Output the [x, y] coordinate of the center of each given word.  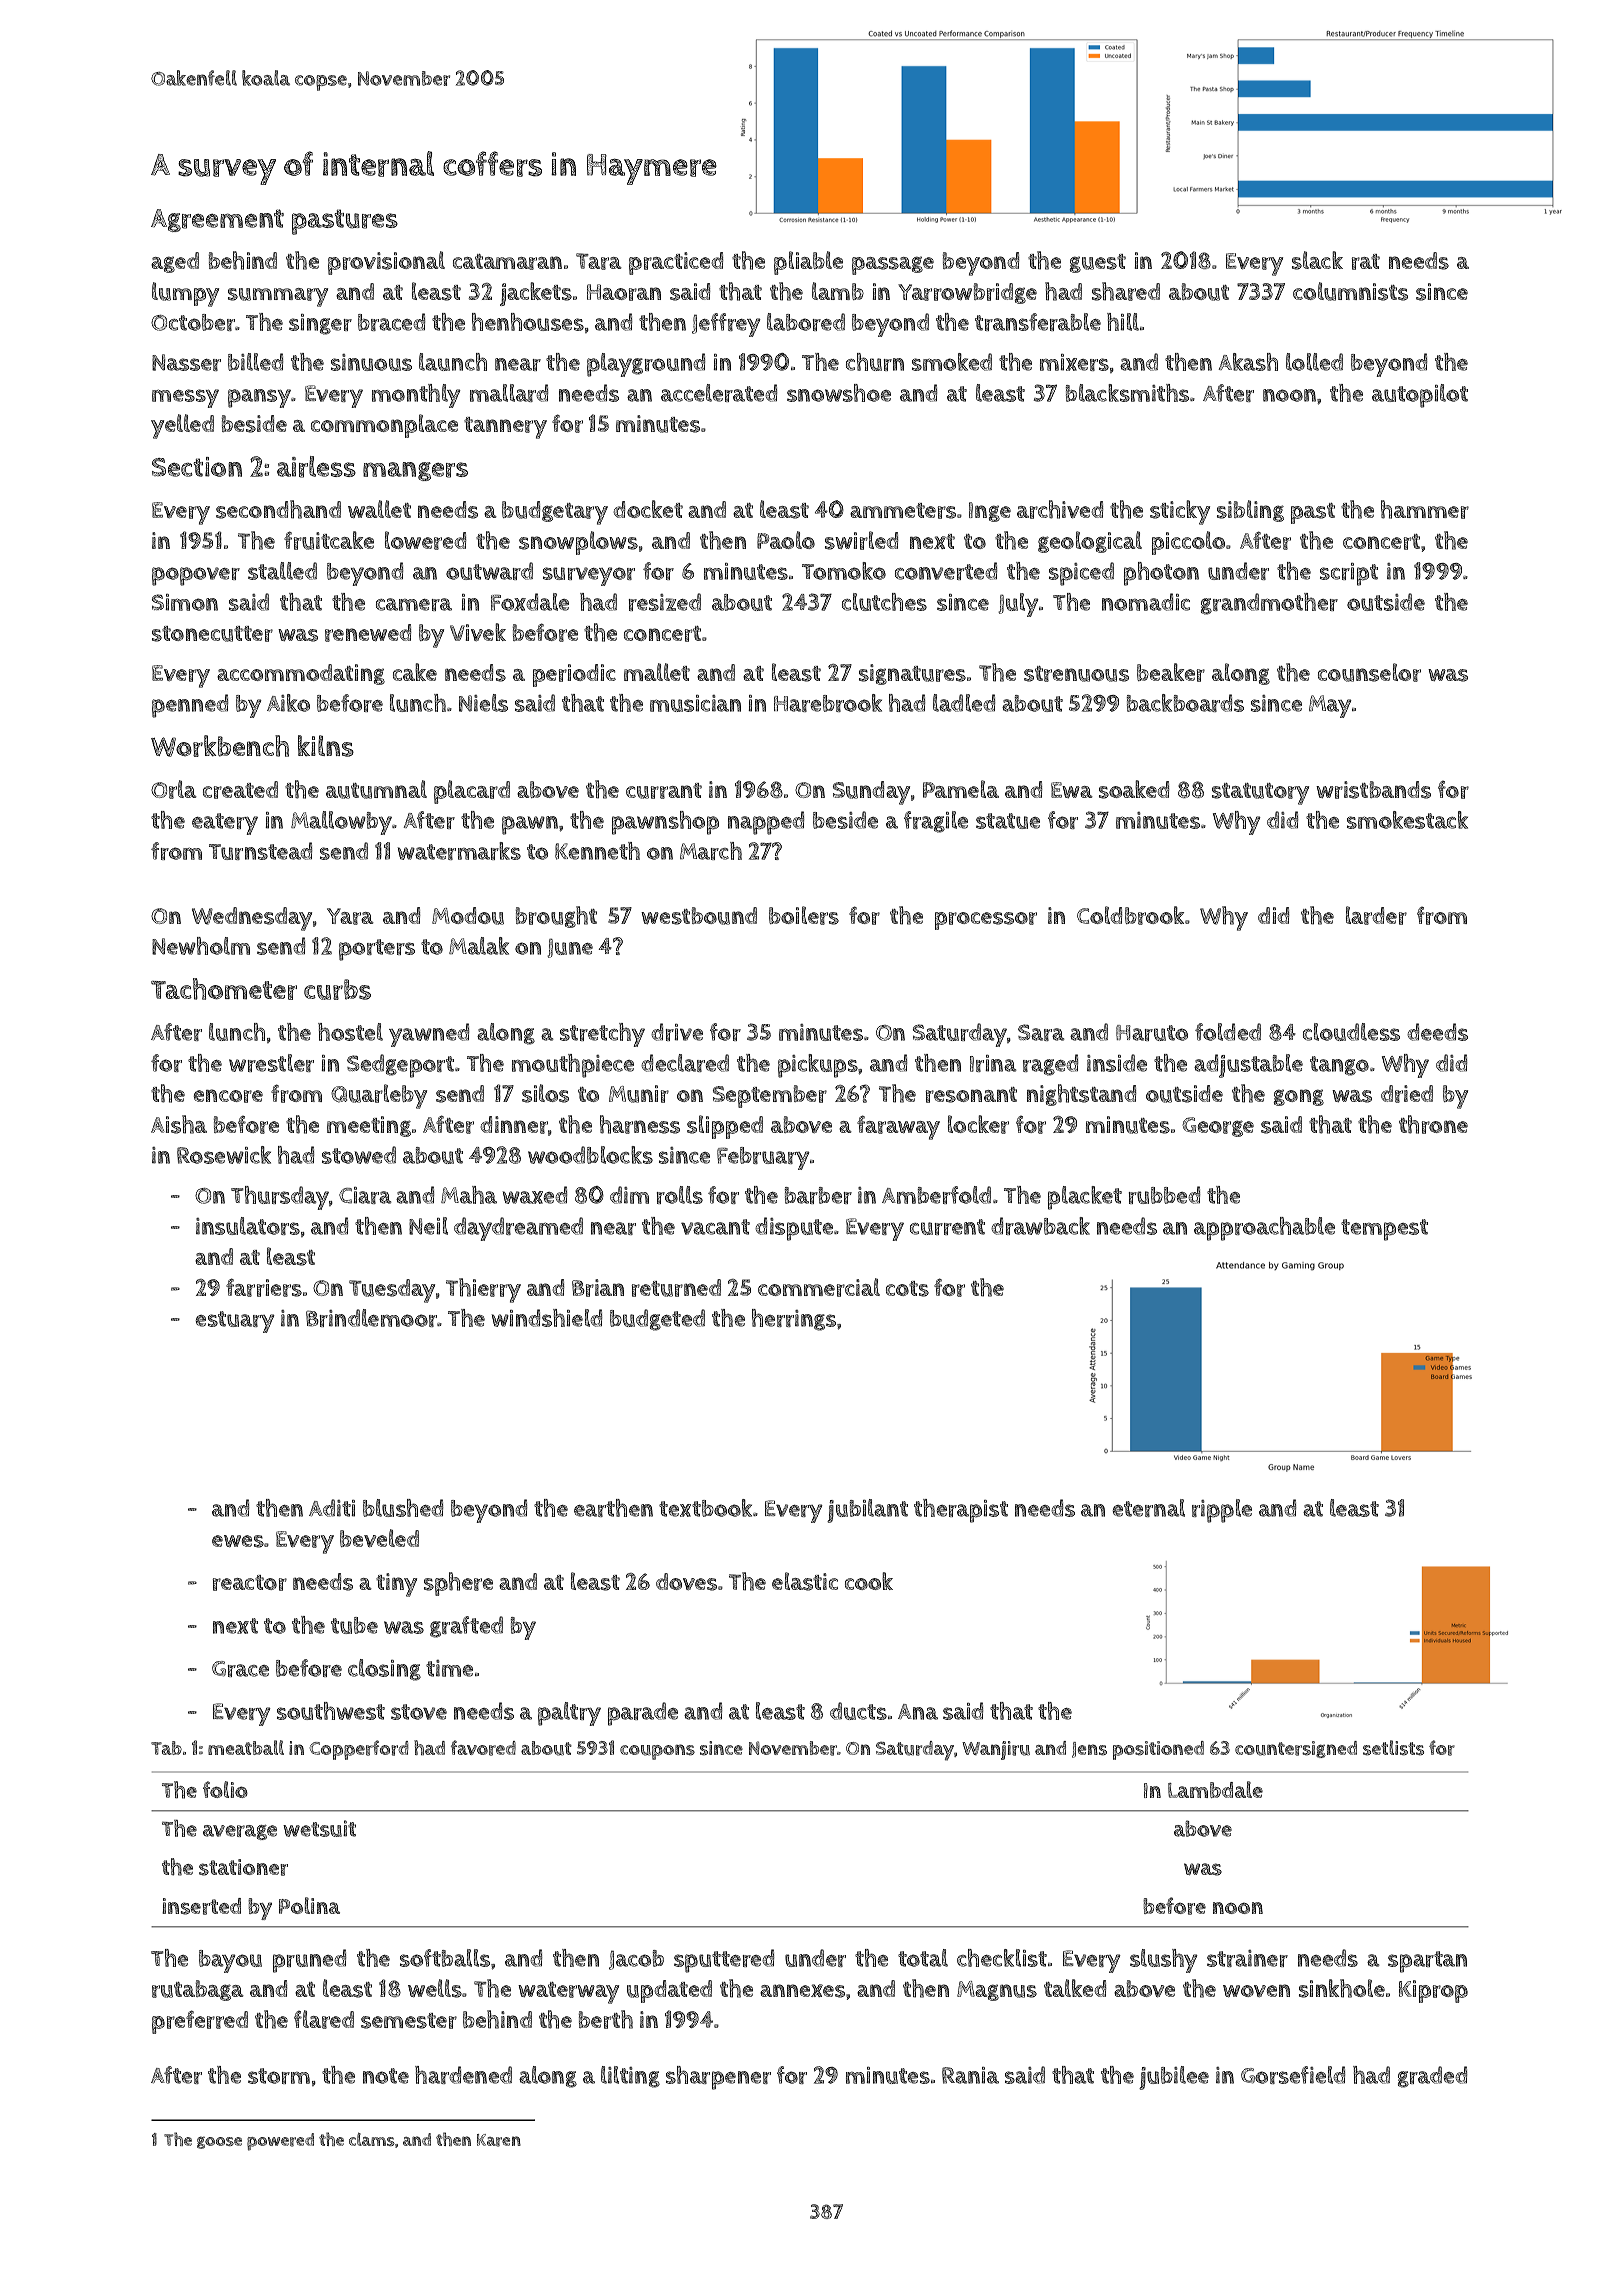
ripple [1222, 1511]
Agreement [217, 220]
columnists [1350, 291]
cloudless [1351, 1032]
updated [669, 1991]
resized [665, 602]
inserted [201, 1906]
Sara [1041, 1032]
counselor [1369, 672]
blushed [403, 1508]
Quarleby [379, 1096]
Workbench [220, 746]
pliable [808, 263]
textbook [705, 1508]
